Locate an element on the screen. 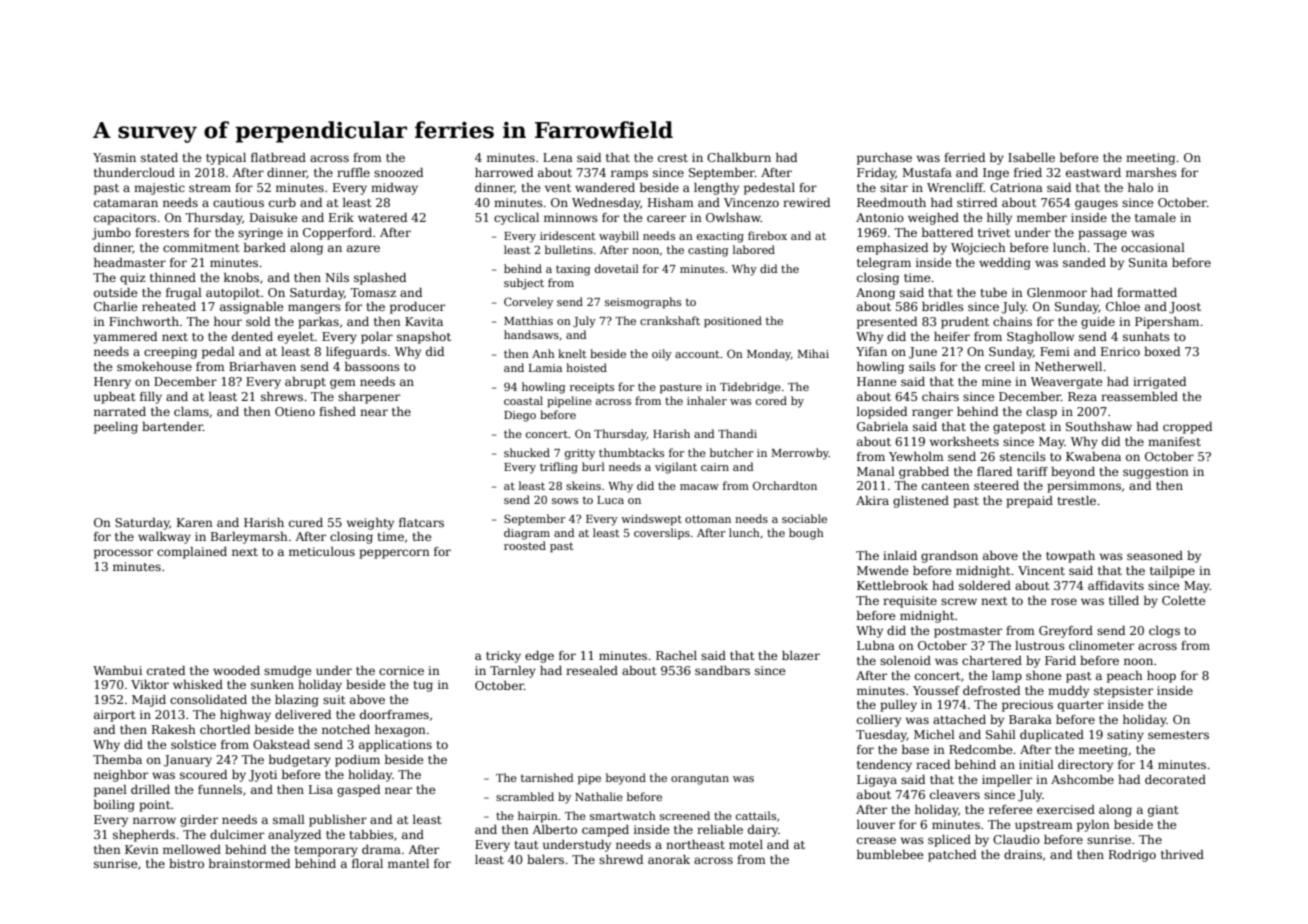 The image size is (1308, 924). ferried is located at coordinates (964, 157).
